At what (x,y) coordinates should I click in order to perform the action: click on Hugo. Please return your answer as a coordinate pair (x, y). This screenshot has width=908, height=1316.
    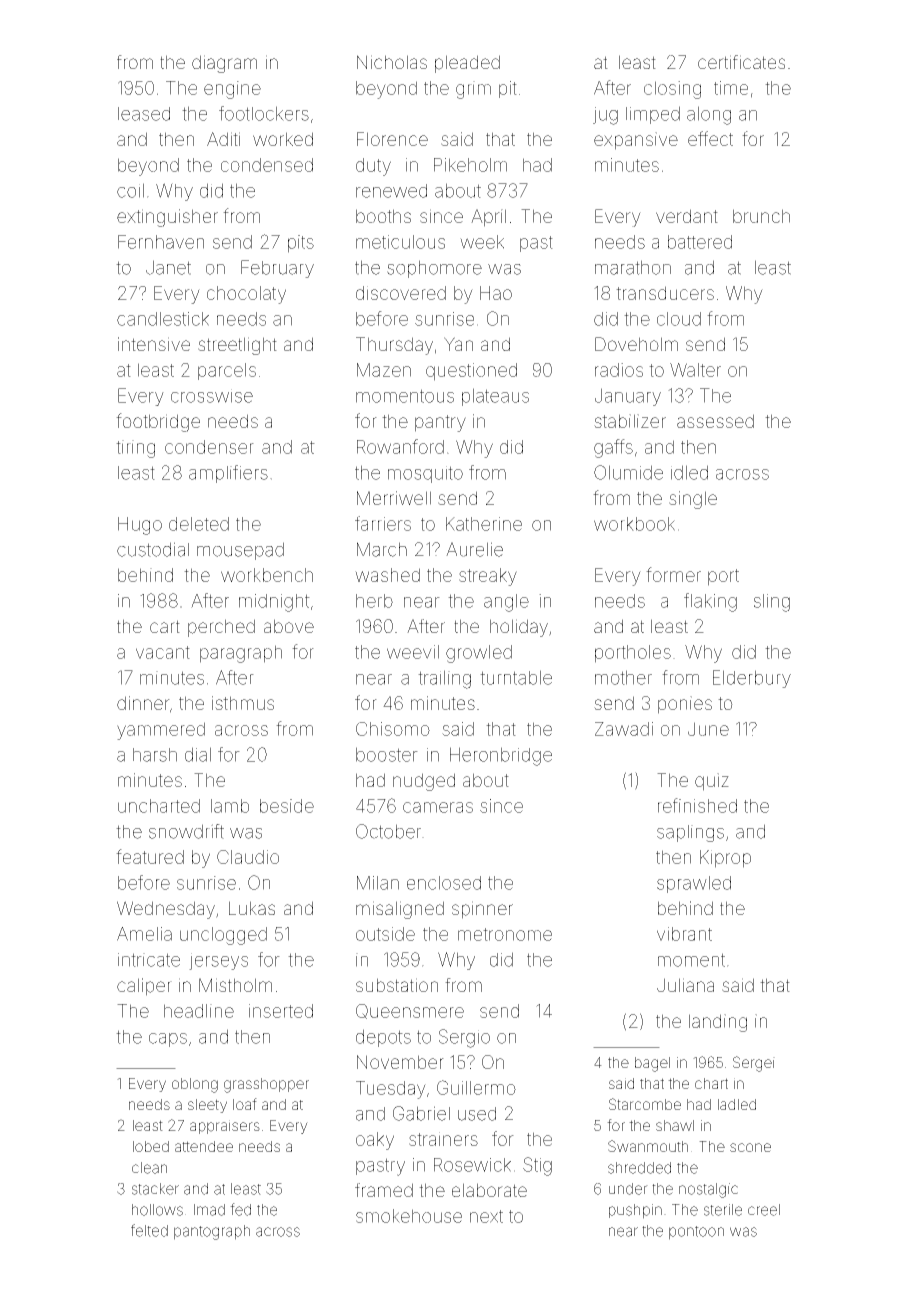
    Looking at the image, I should click on (140, 526).
